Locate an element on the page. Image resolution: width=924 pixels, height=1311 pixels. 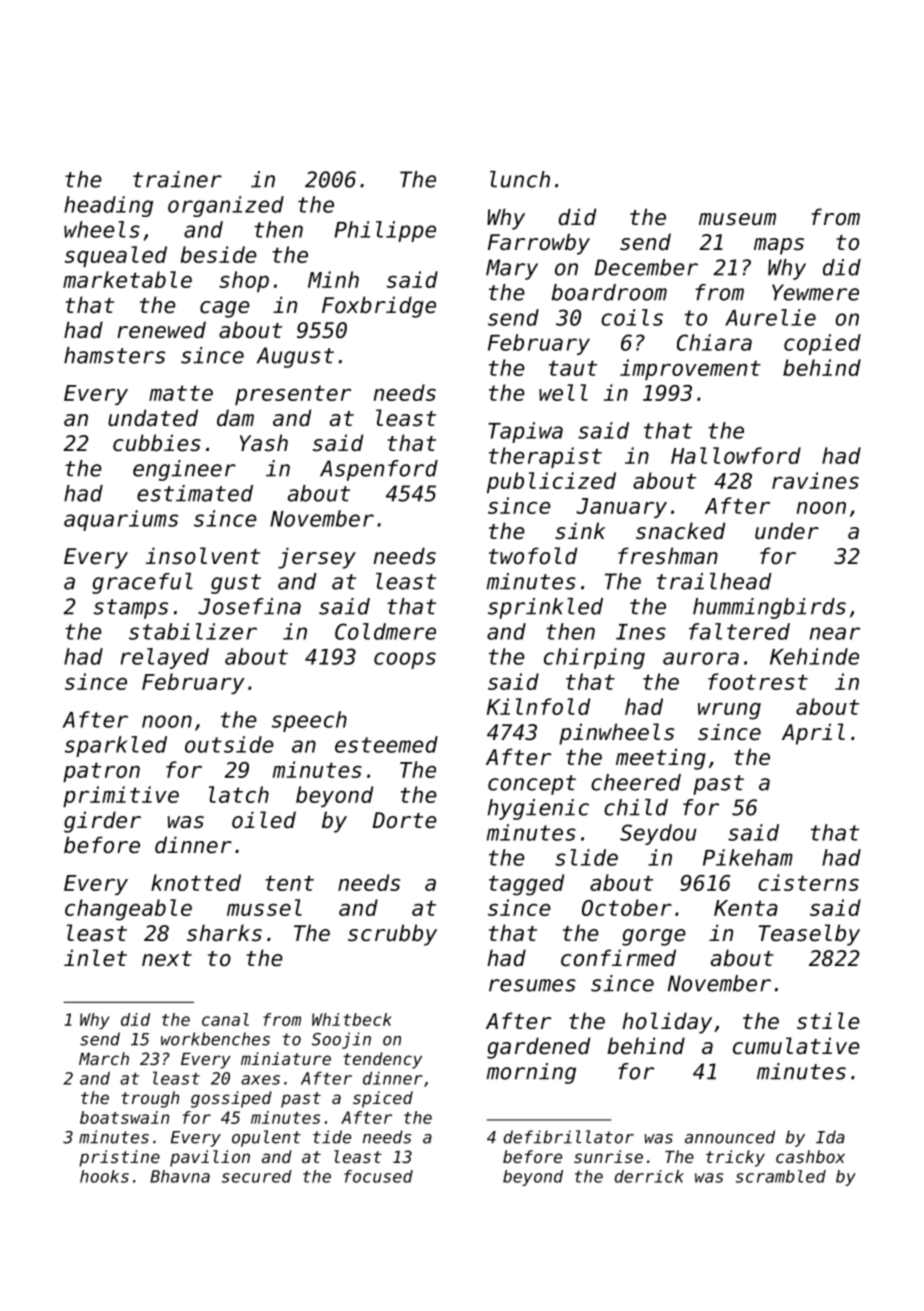
Pikeham is located at coordinates (748, 857).
